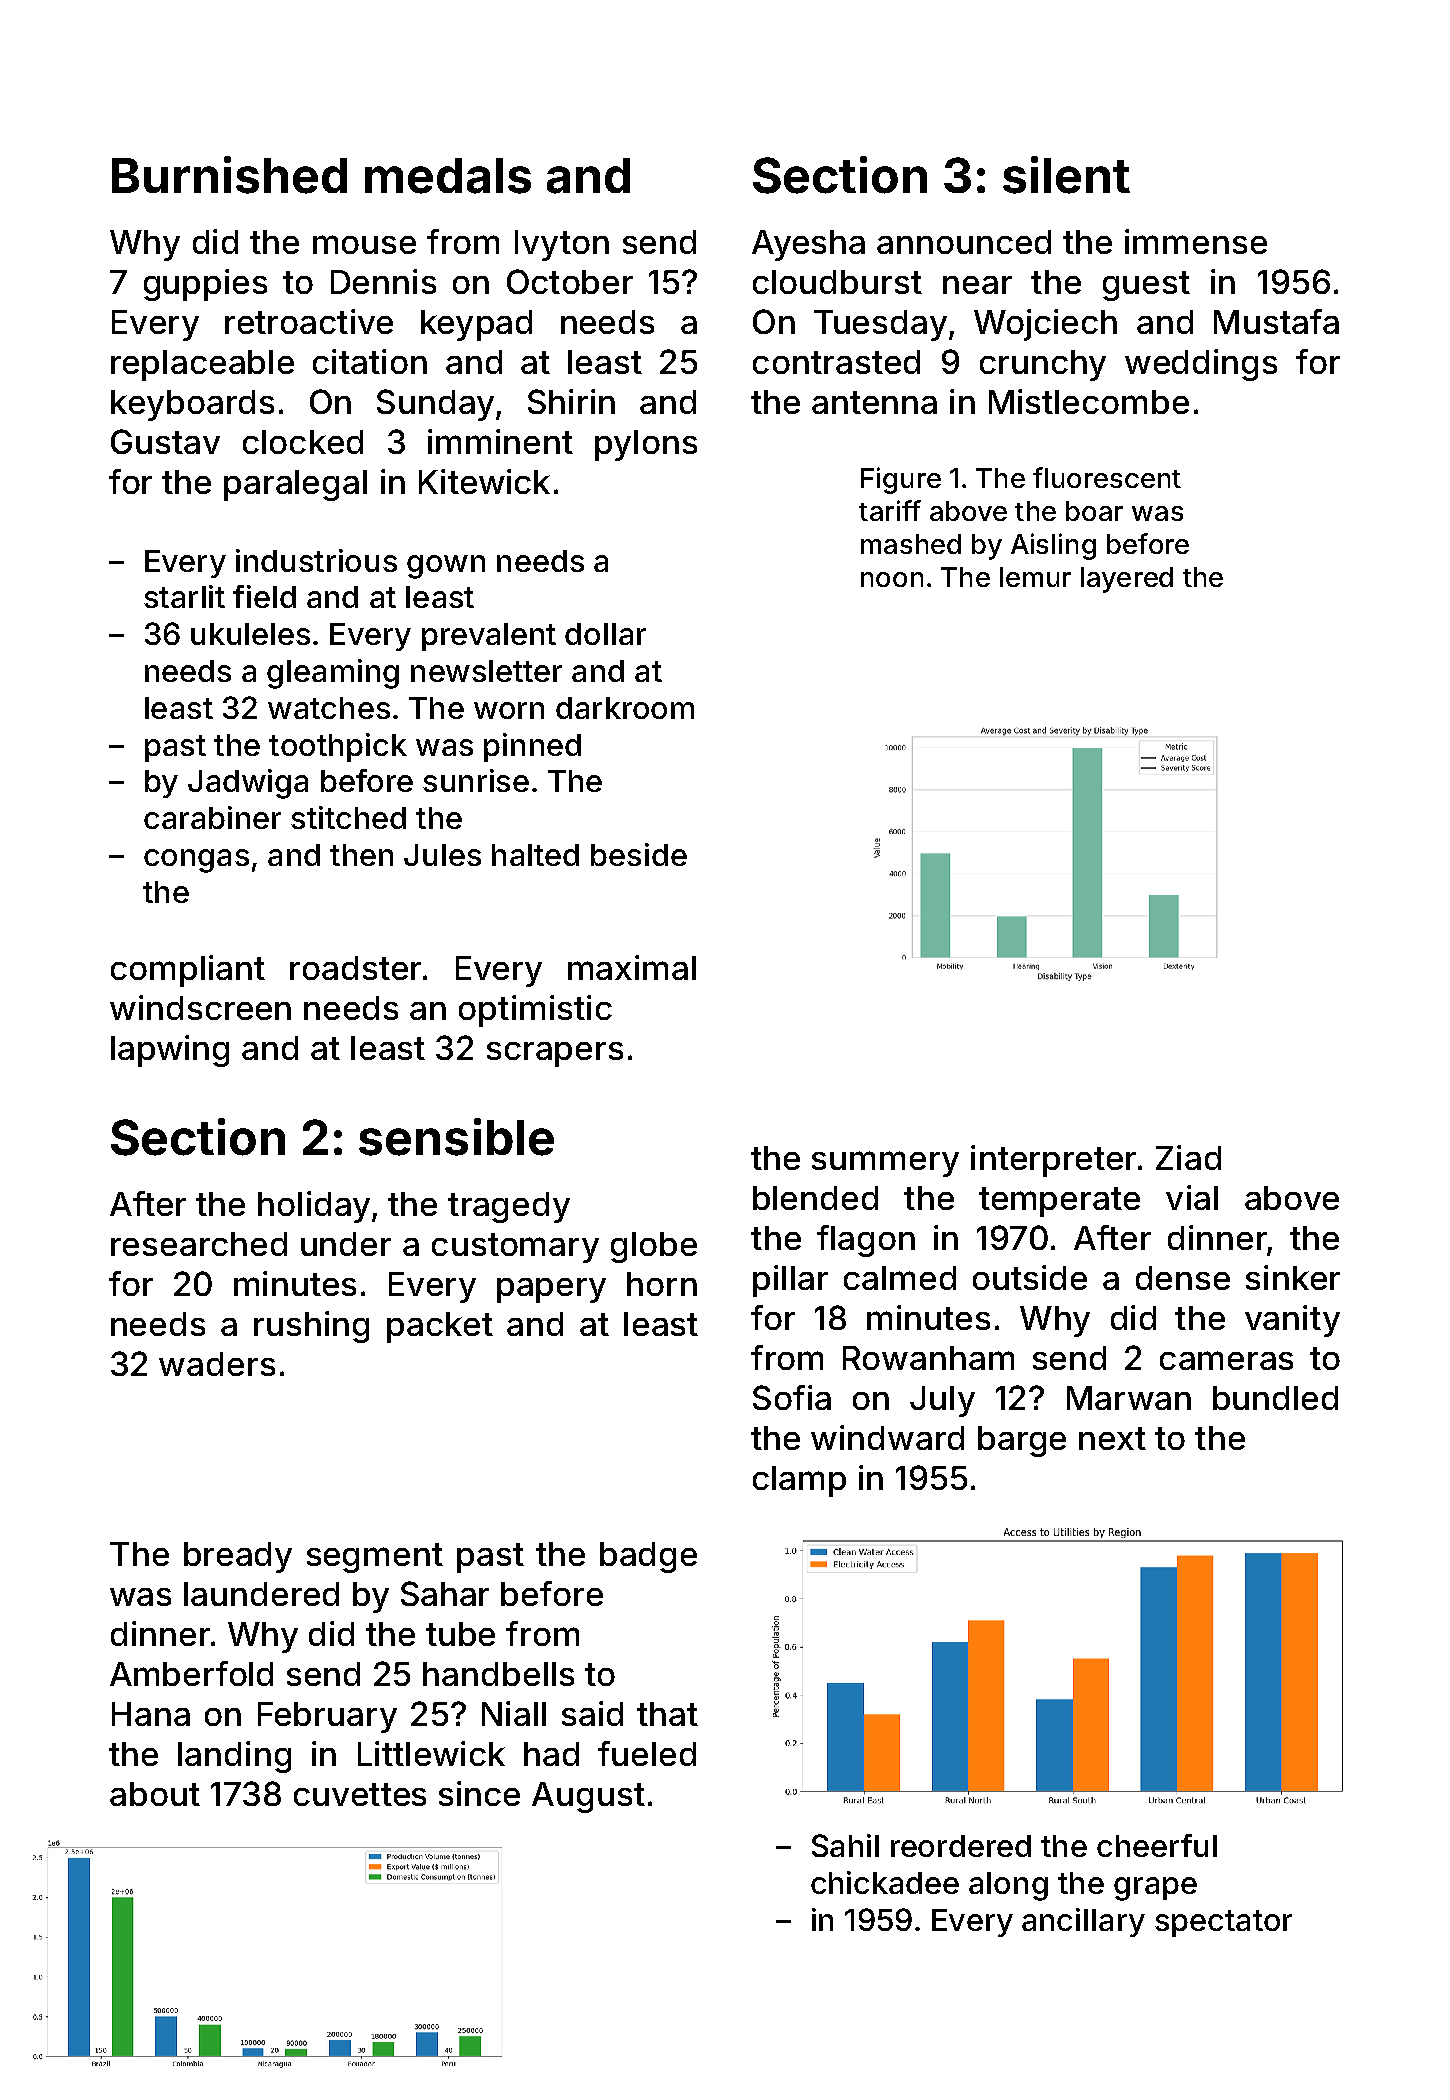  Describe the element at coordinates (808, 245) in the image. I see `Ayesha` at that location.
